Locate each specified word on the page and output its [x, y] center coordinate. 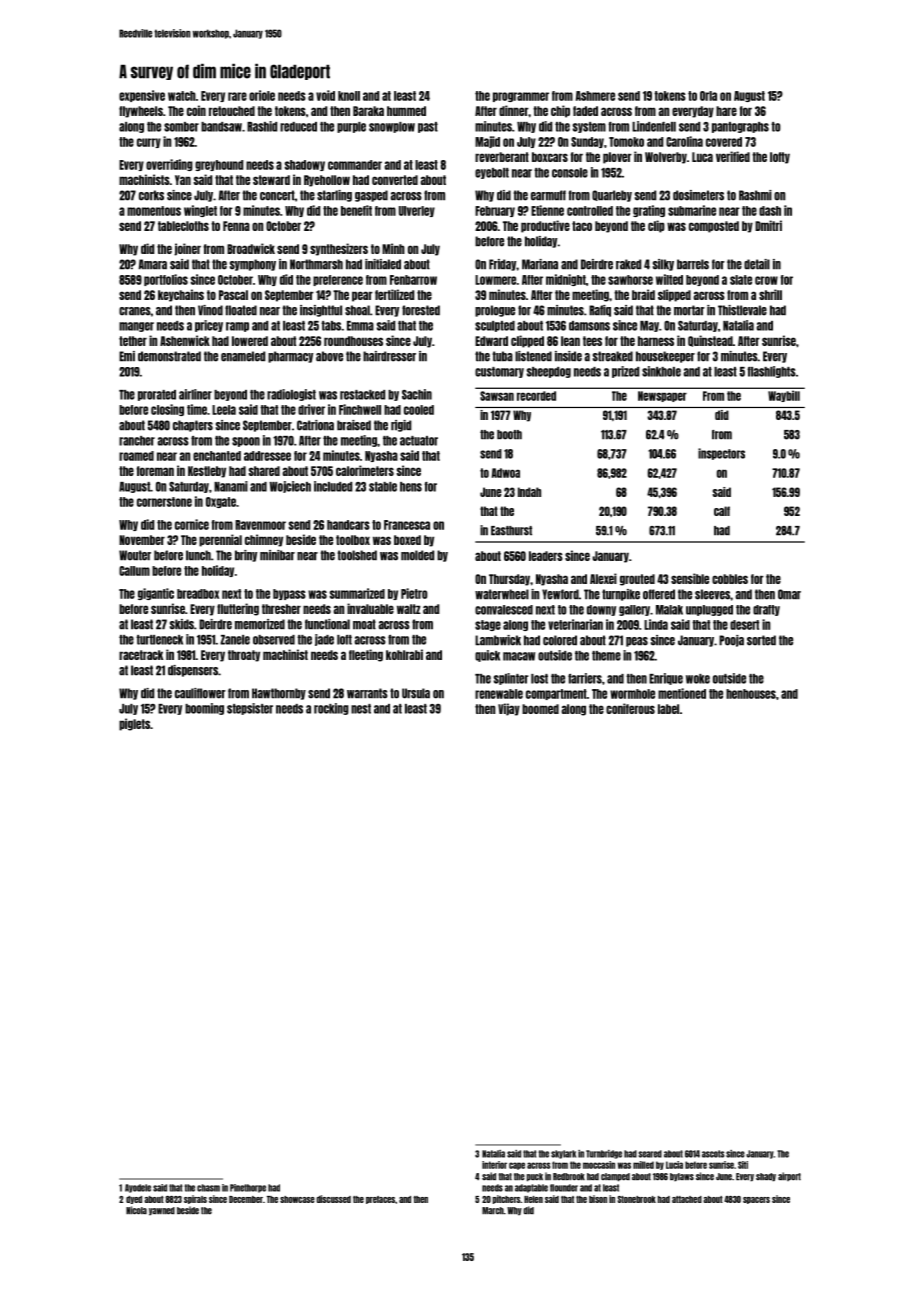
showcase [297, 1199]
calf [722, 511]
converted [395, 180]
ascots [713, 1154]
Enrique [666, 679]
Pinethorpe [248, 1188]
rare [237, 96]
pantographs [740, 127]
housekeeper [665, 357]
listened [533, 356]
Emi [127, 356]
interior [494, 1165]
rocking [331, 709]
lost [539, 679]
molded [417, 555]
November [142, 540]
